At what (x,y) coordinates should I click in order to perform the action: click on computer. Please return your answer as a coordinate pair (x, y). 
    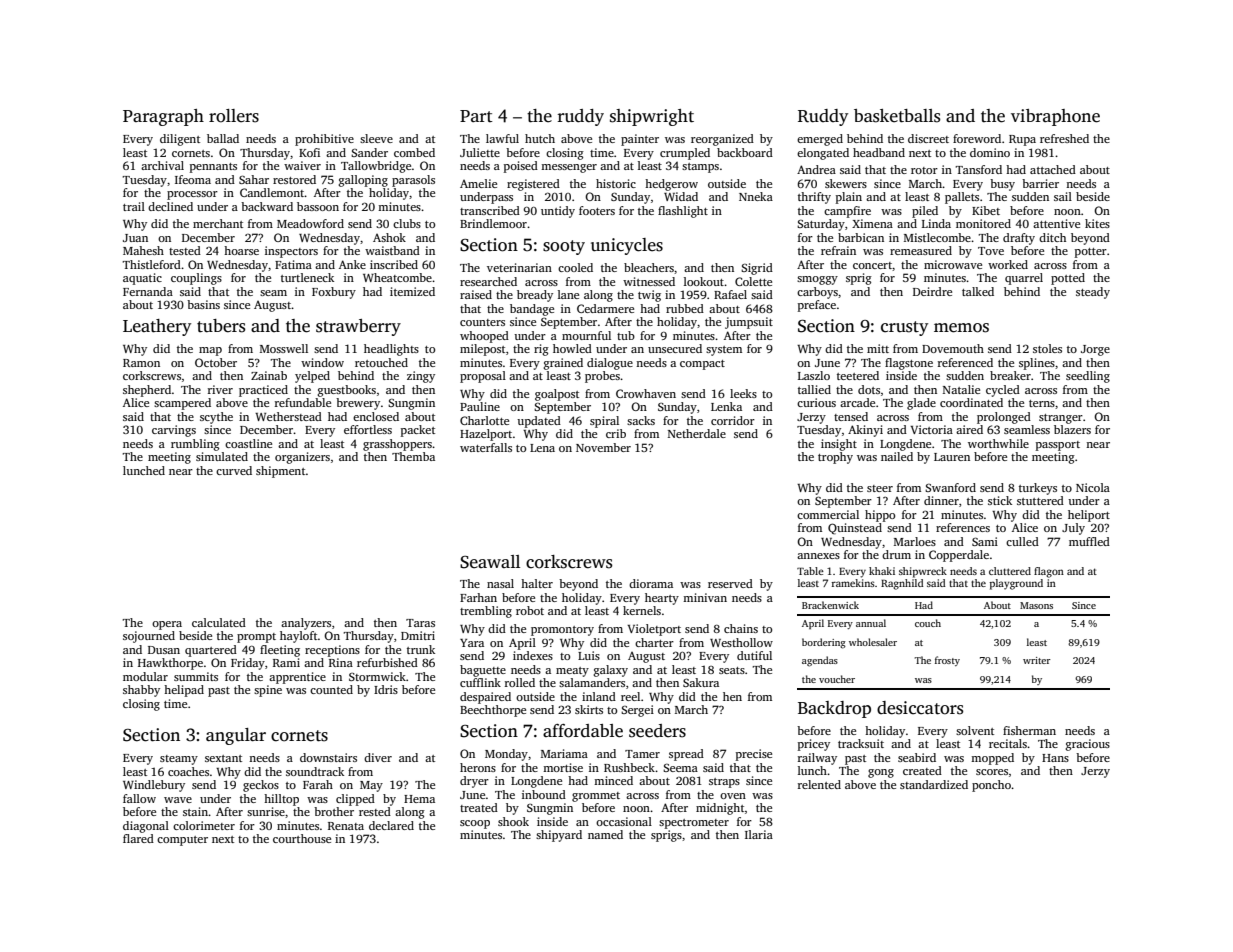
    Looking at the image, I should click on (182, 841).
